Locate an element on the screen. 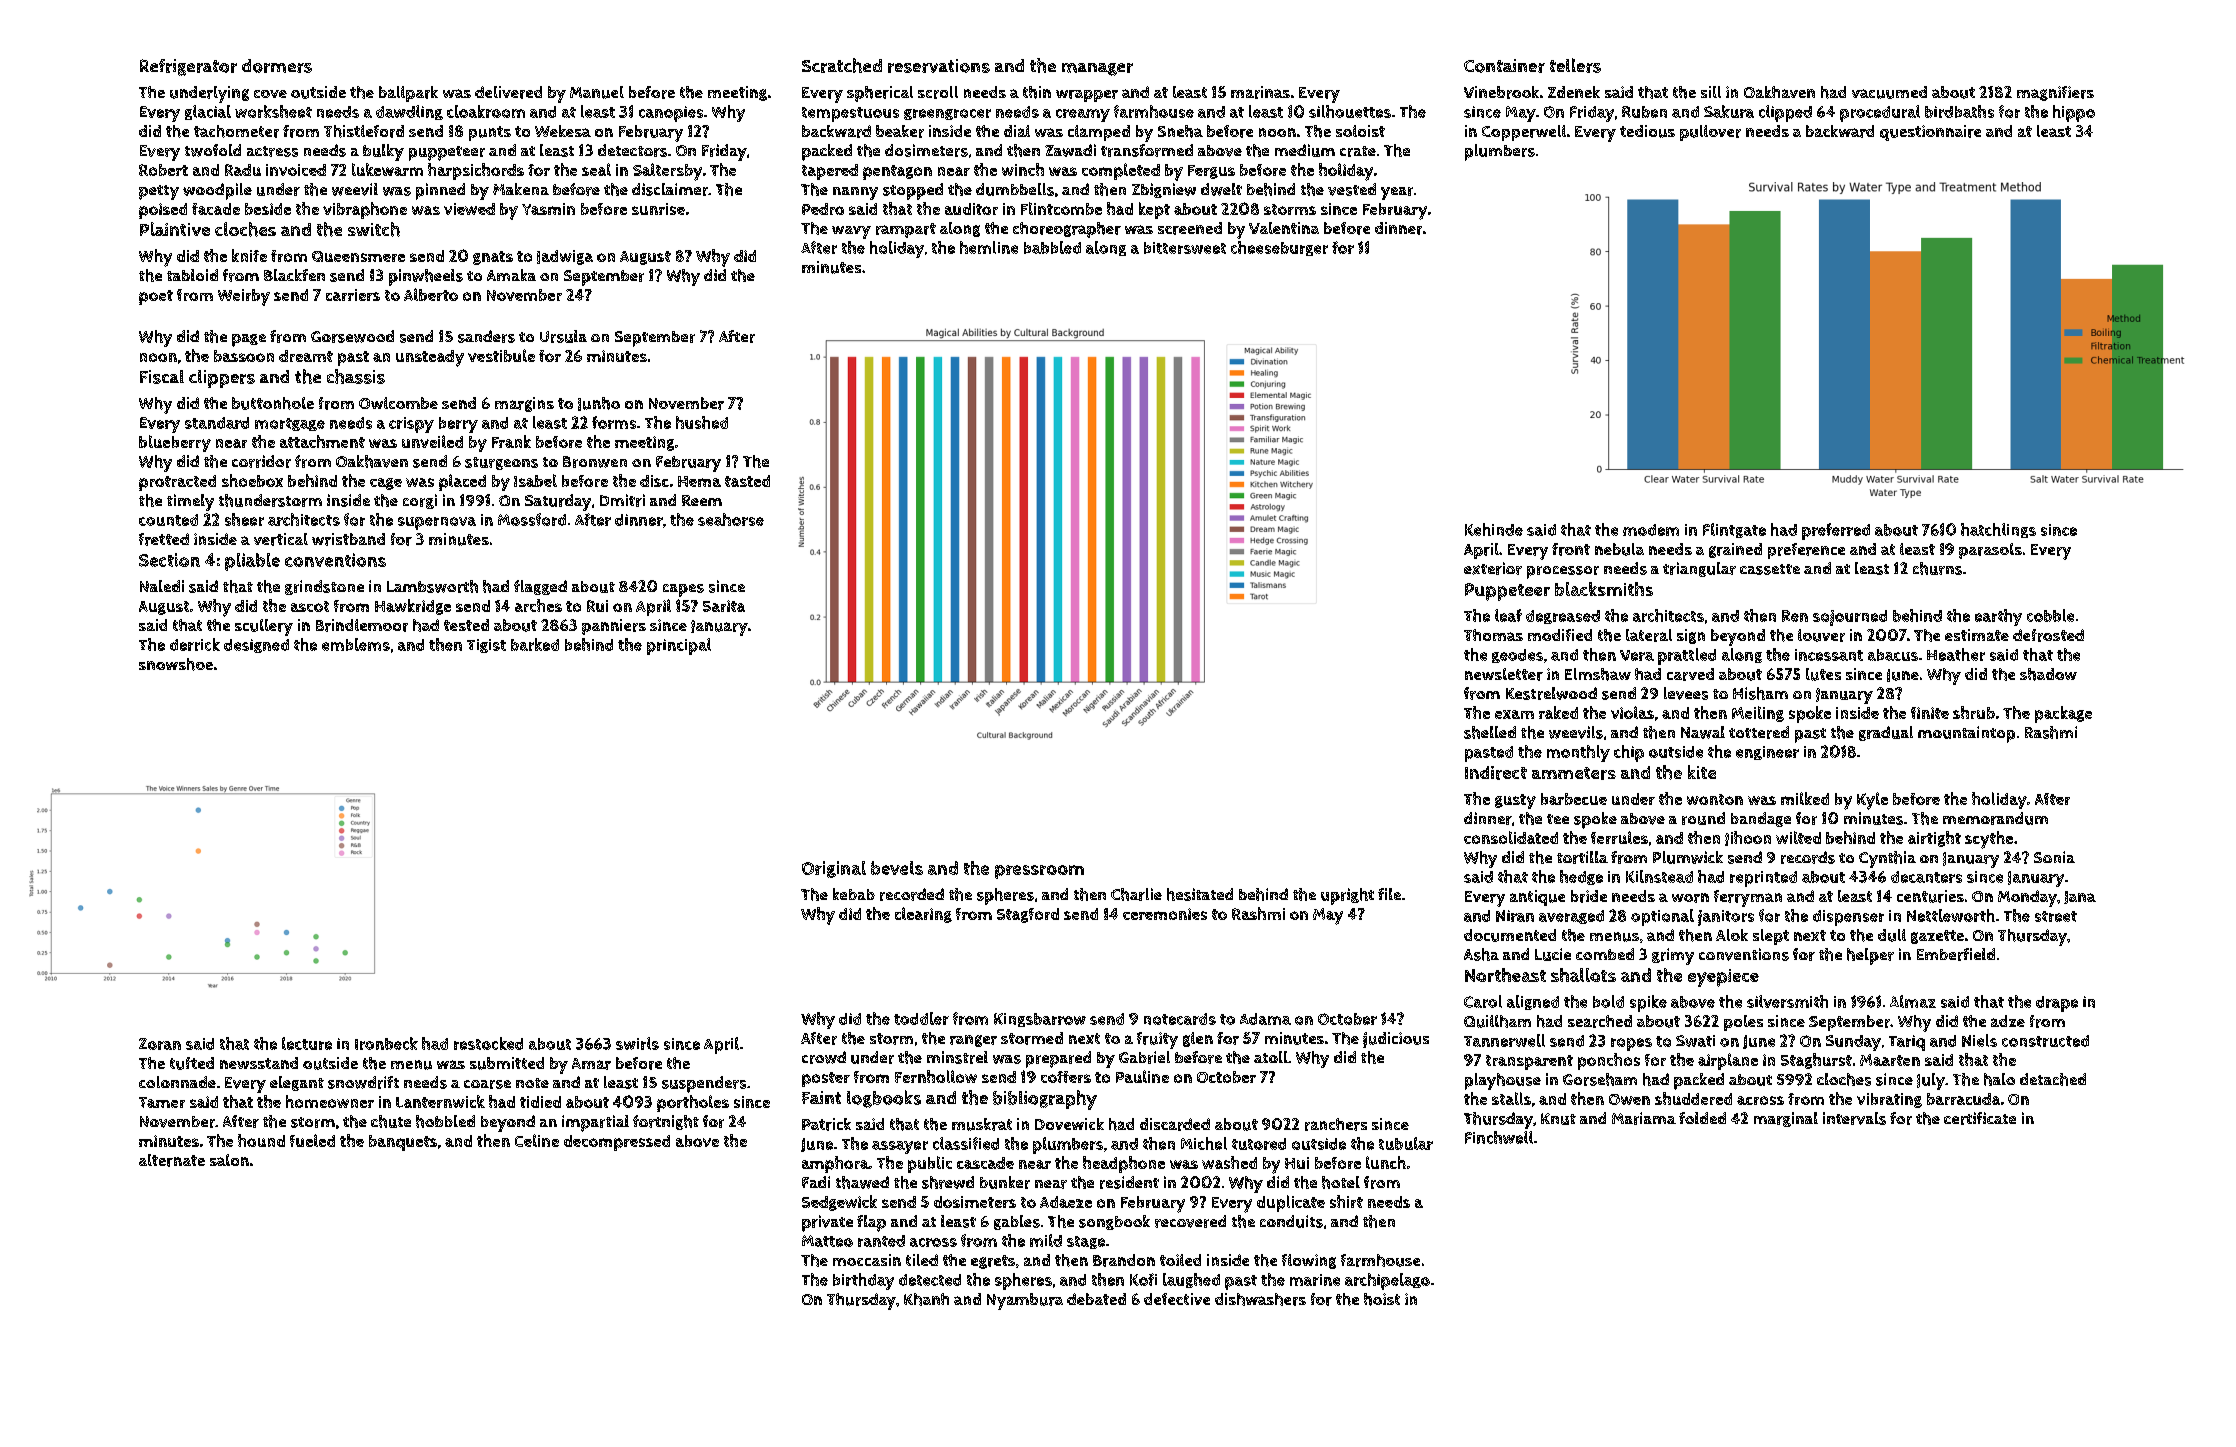 The image size is (2236, 1447). tellers is located at coordinates (1575, 65).
